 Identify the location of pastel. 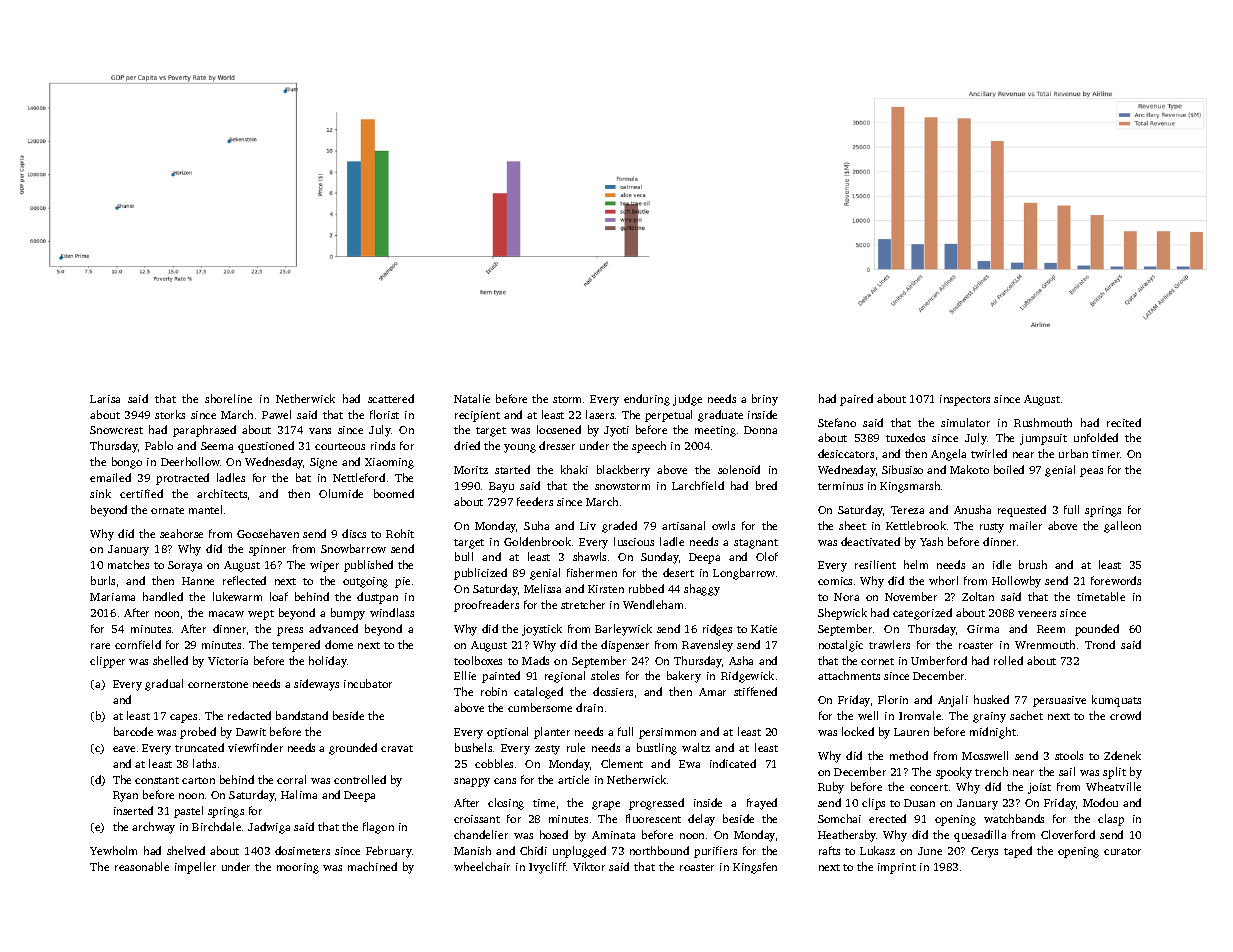
(188, 812).
